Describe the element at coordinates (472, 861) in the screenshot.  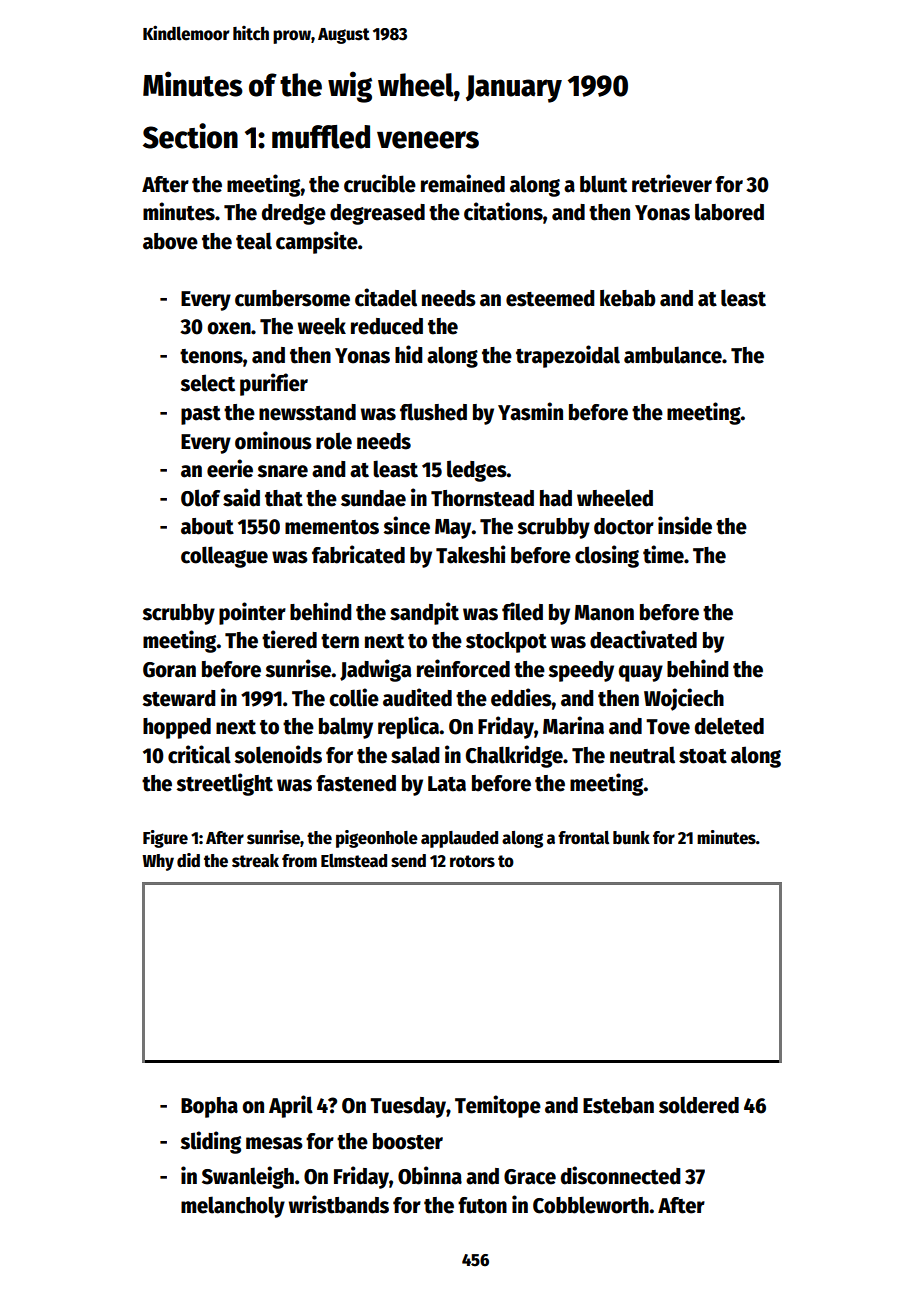
I see `rotors` at that location.
